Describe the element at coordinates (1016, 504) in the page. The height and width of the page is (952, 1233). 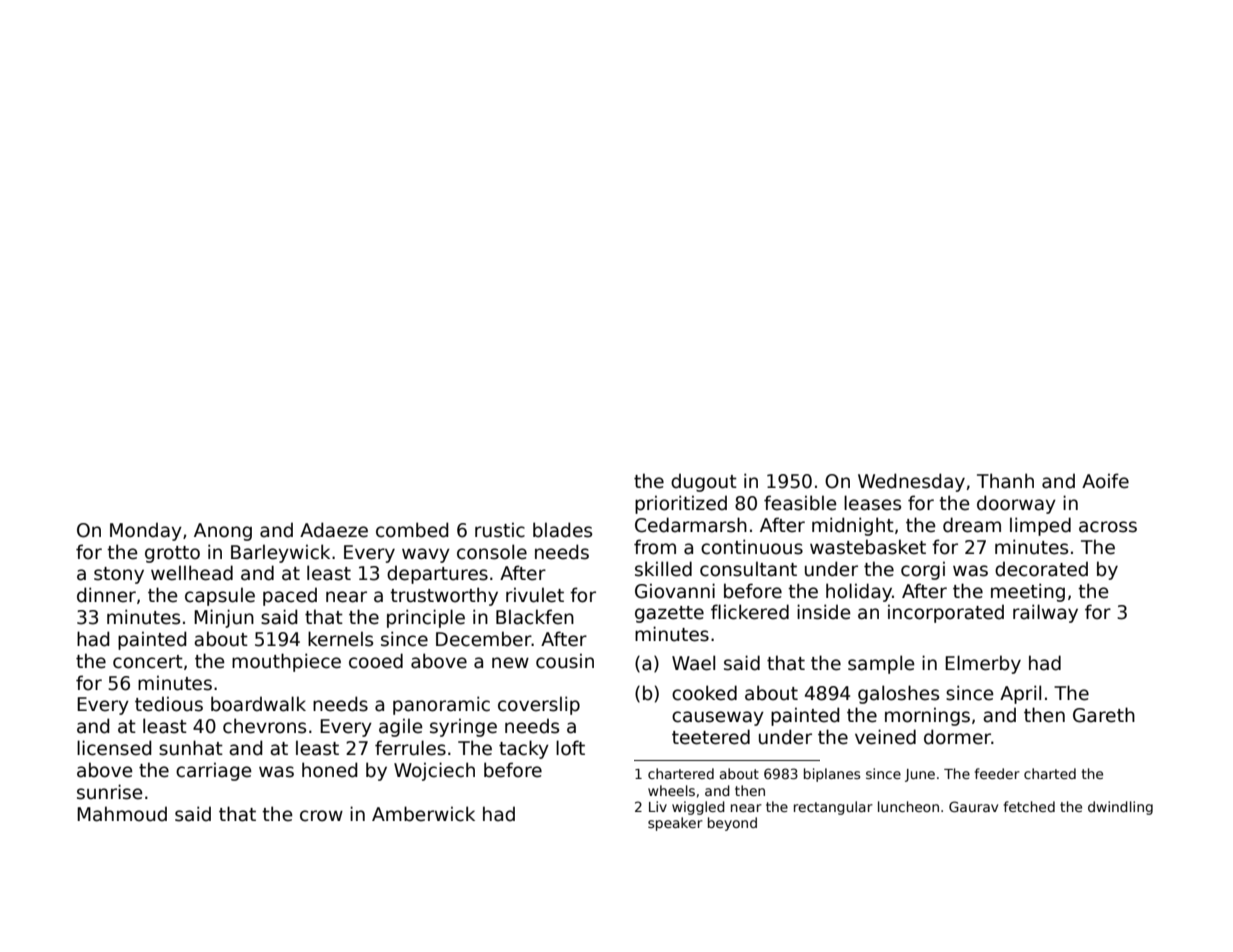
I see `doorway` at that location.
